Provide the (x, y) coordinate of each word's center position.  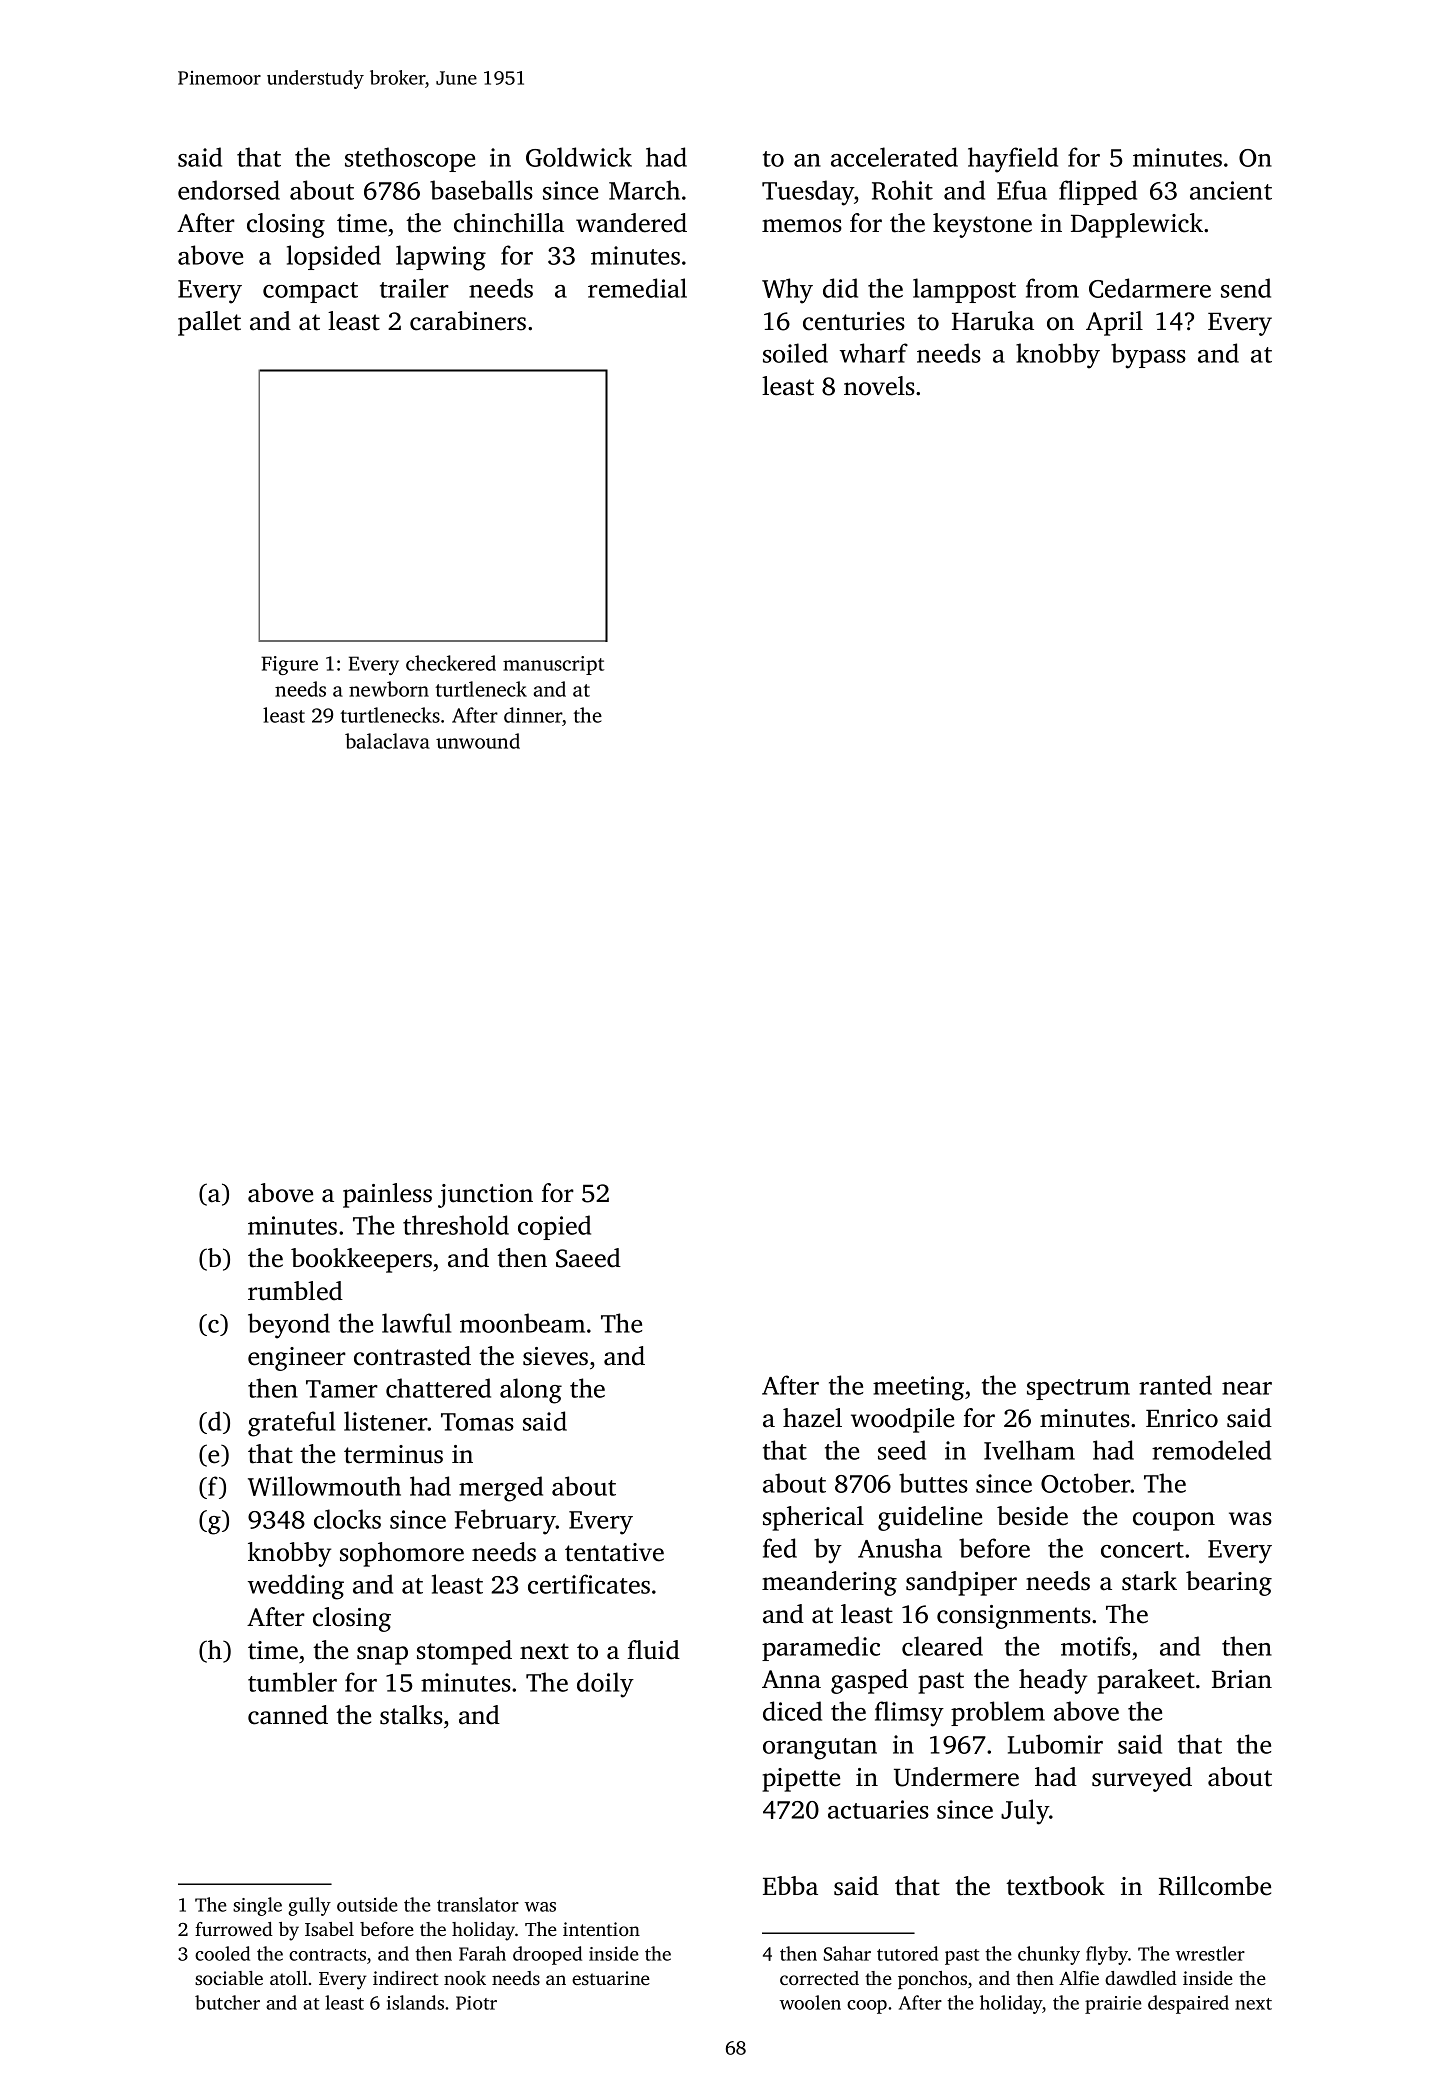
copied (554, 1227)
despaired (1188, 2004)
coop (867, 2007)
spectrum (1078, 1389)
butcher (227, 2002)
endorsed (229, 190)
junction (485, 1196)
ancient (1231, 190)
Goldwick (579, 157)
